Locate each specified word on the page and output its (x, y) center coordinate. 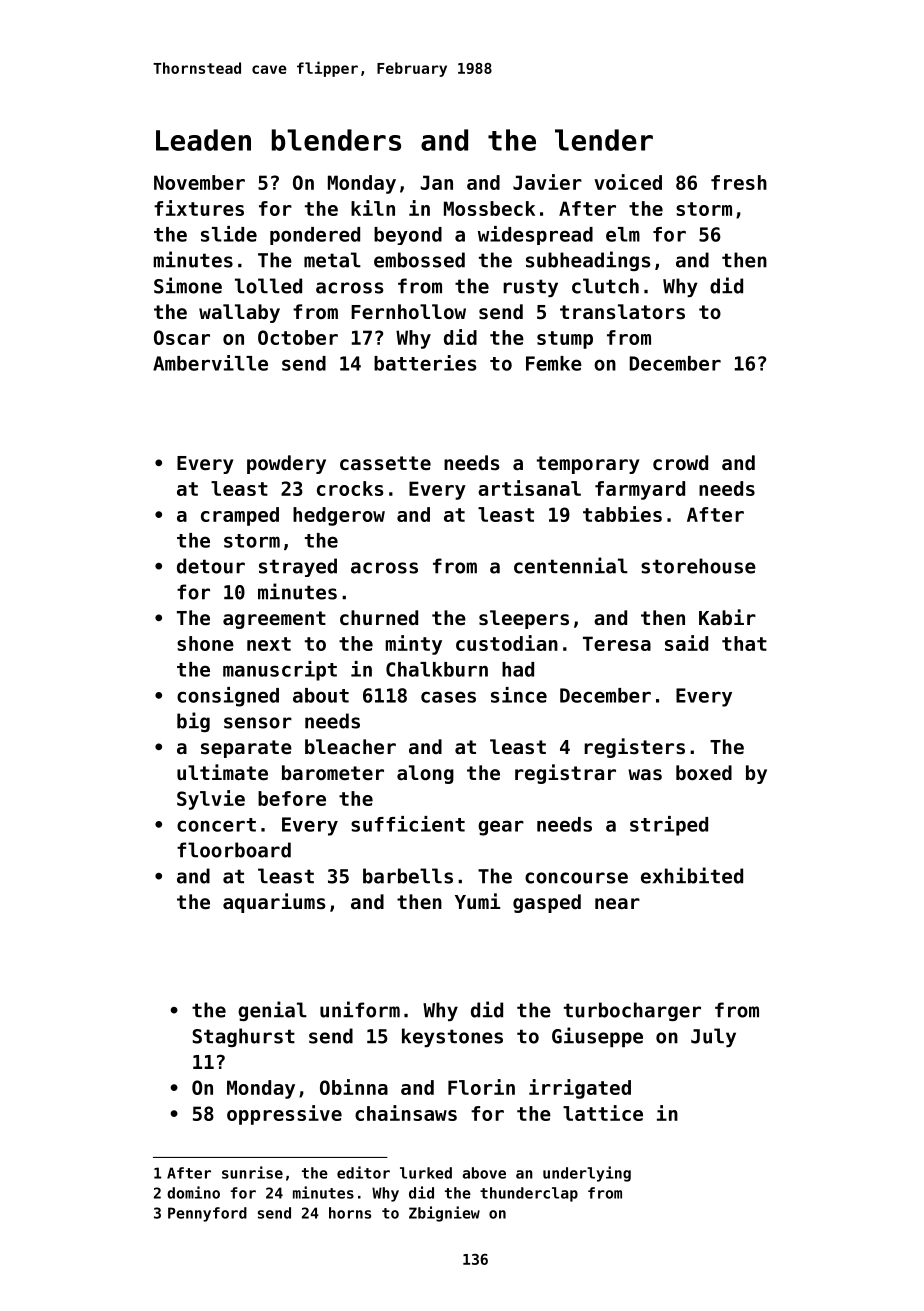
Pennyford (207, 1214)
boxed (704, 772)
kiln (373, 208)
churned (379, 617)
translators (622, 311)
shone (205, 643)
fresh (739, 182)
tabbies (622, 514)
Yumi (477, 901)
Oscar (182, 337)
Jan (437, 182)
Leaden (203, 140)
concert (216, 825)
